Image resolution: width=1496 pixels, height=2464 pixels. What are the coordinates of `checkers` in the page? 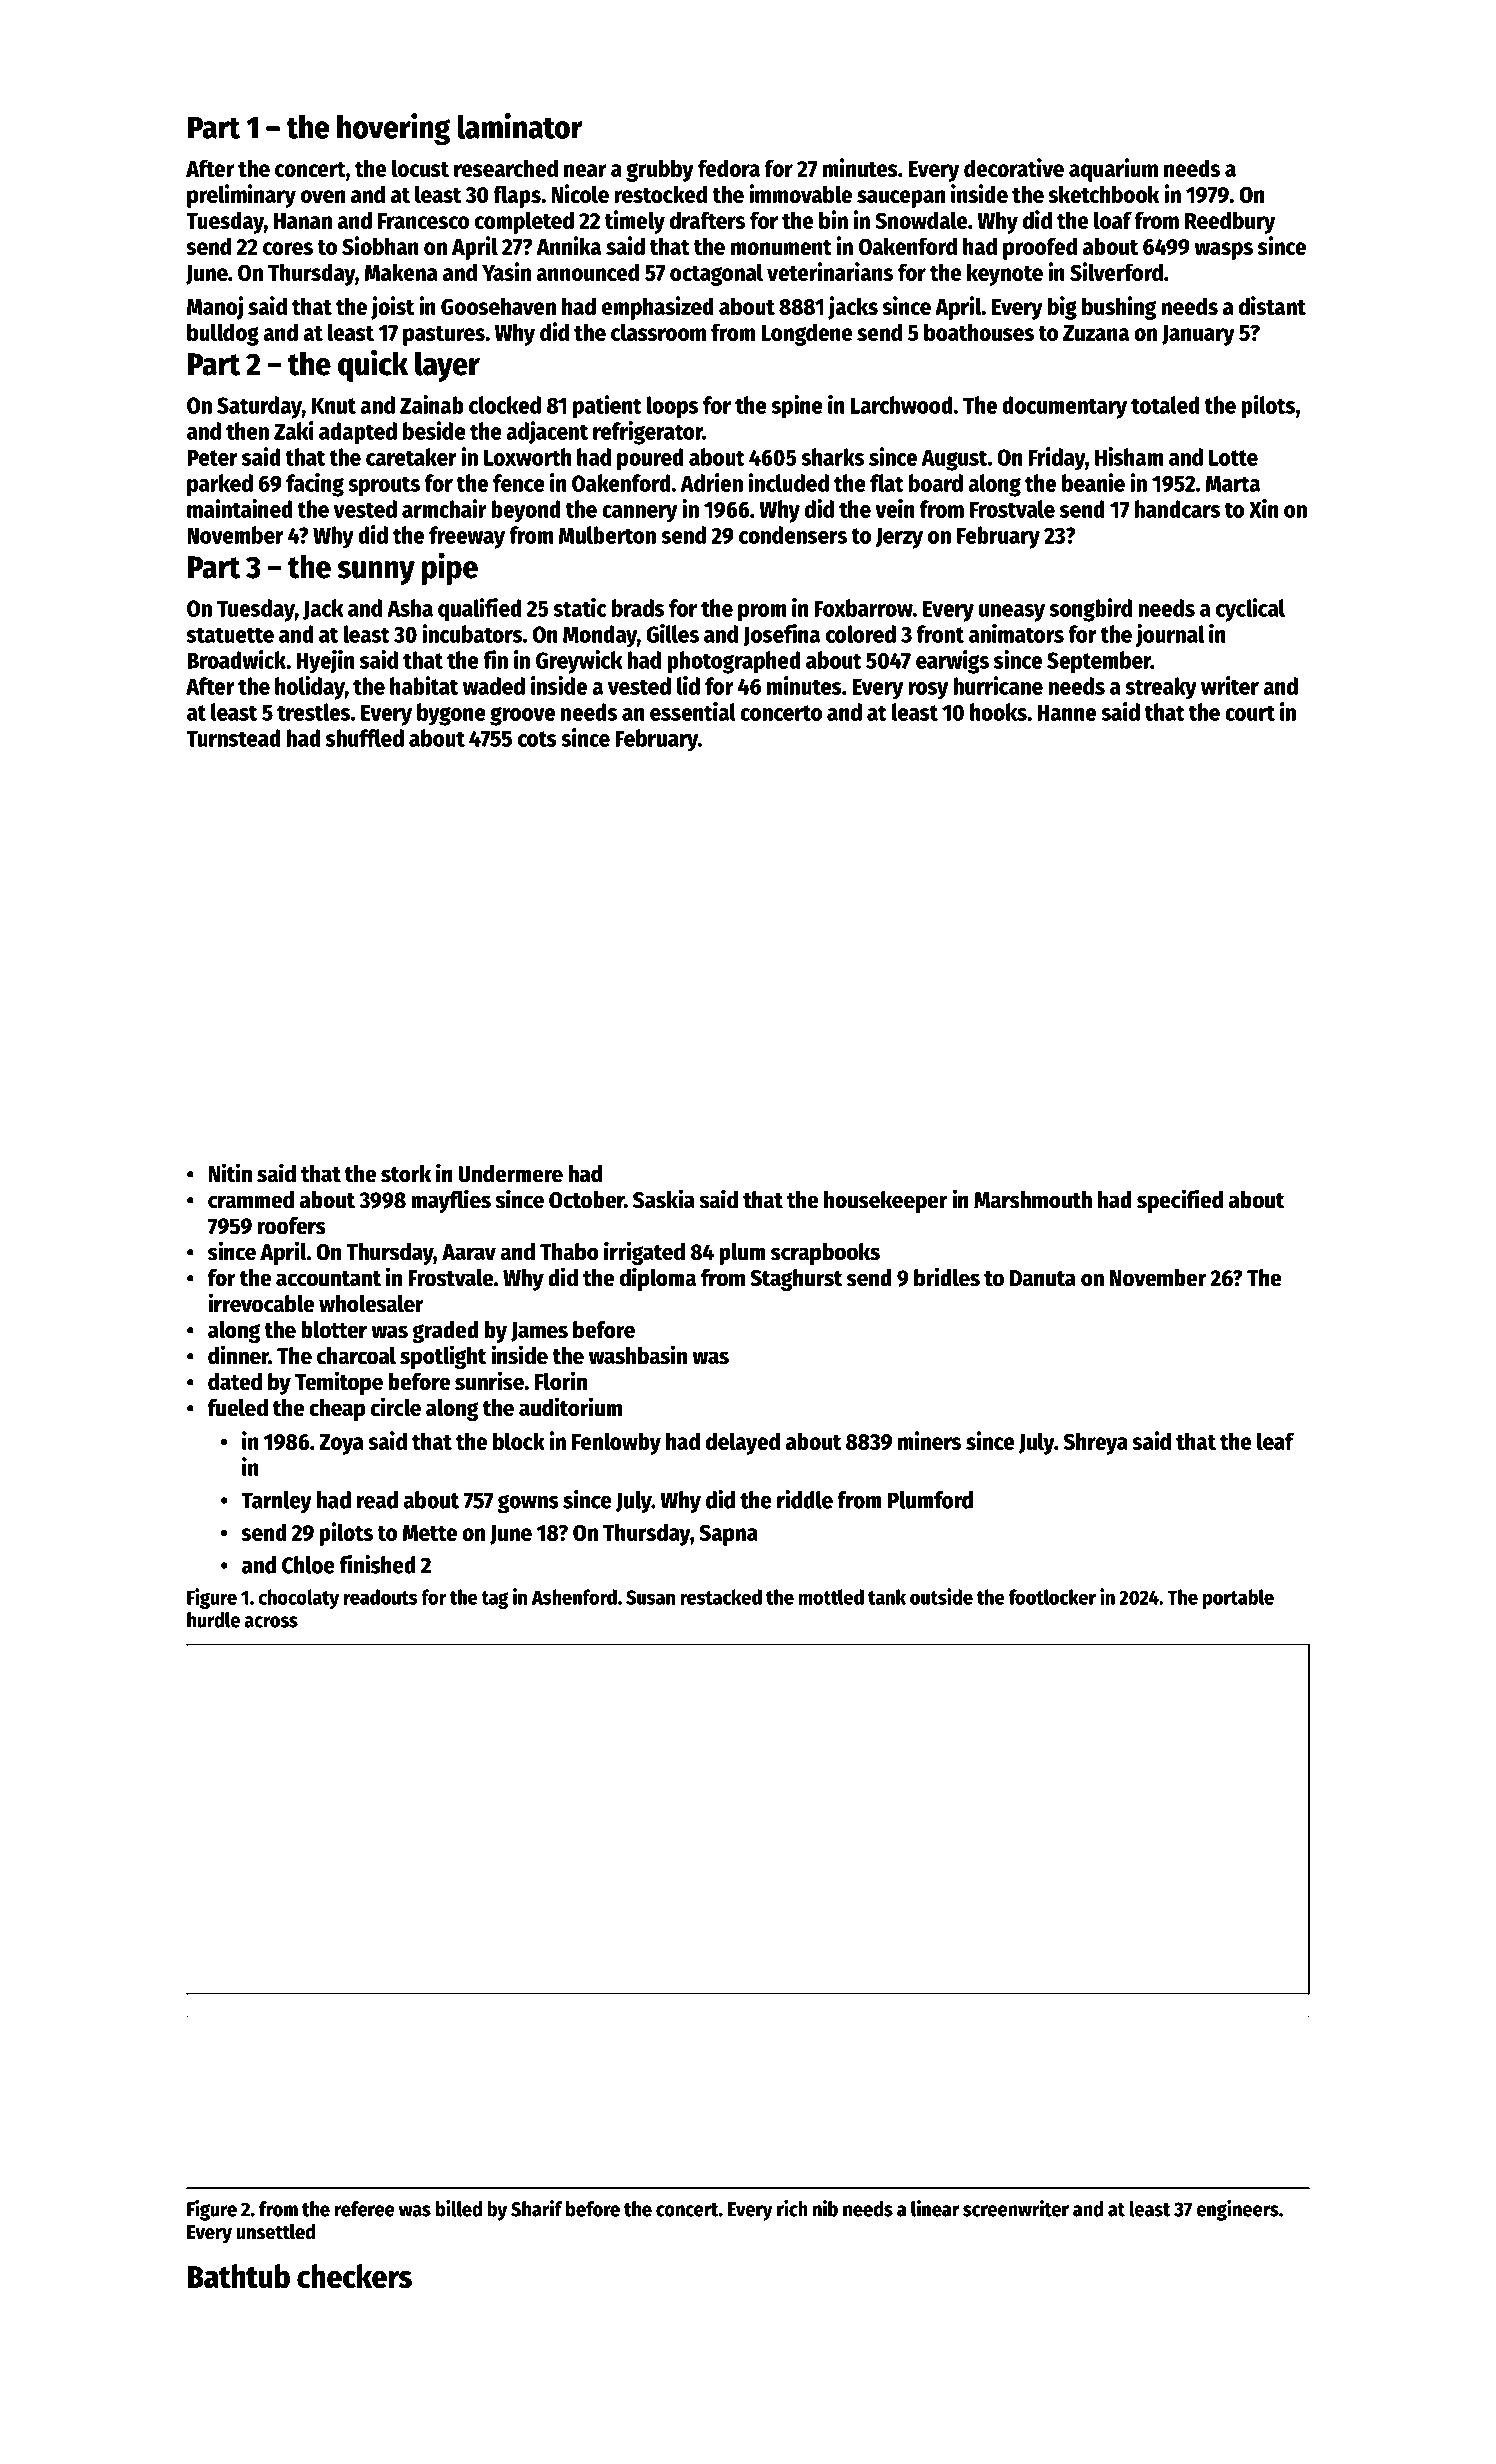 It's located at (354, 2276).
